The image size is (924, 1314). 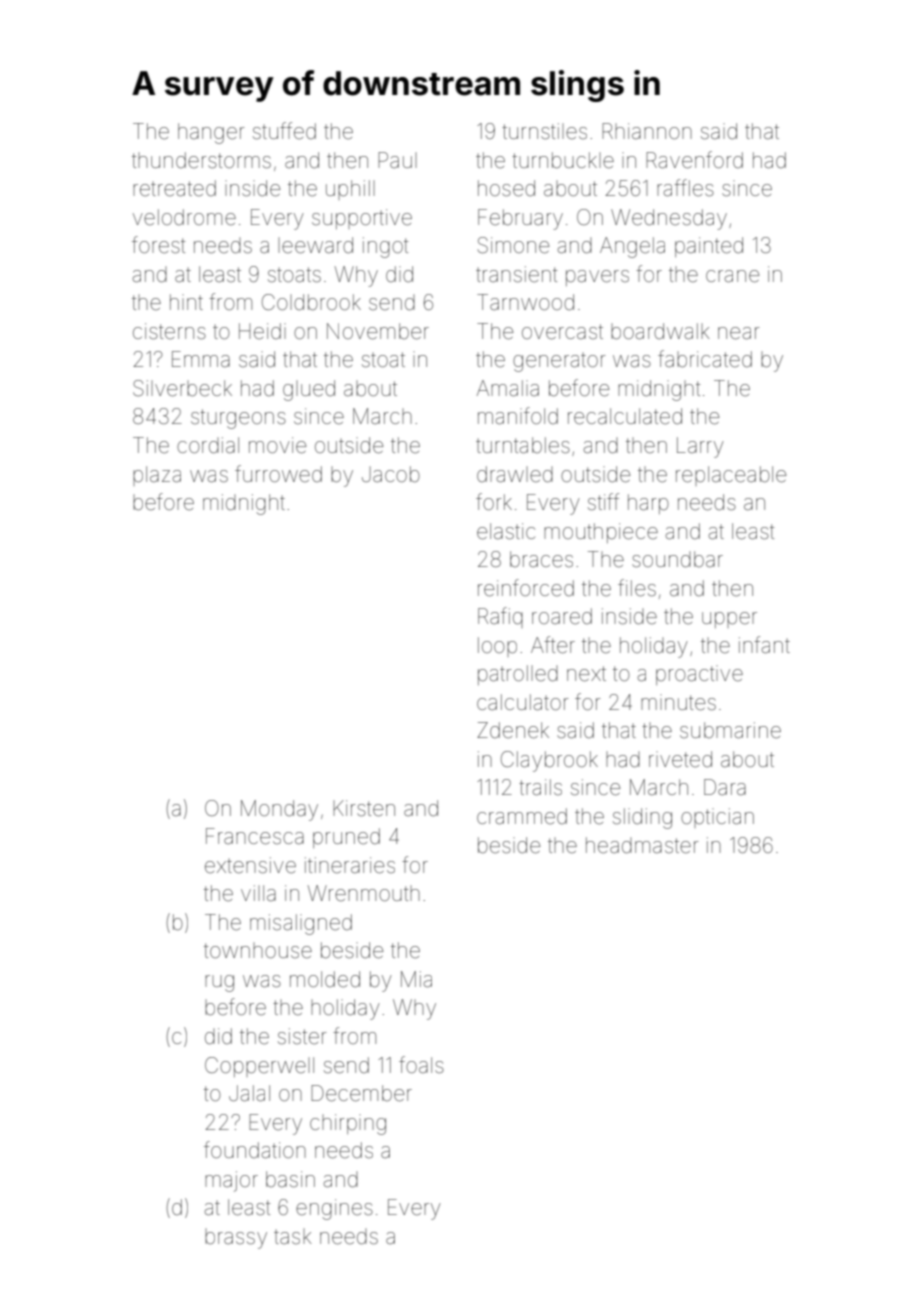 I want to click on Paul, so click(x=397, y=160).
